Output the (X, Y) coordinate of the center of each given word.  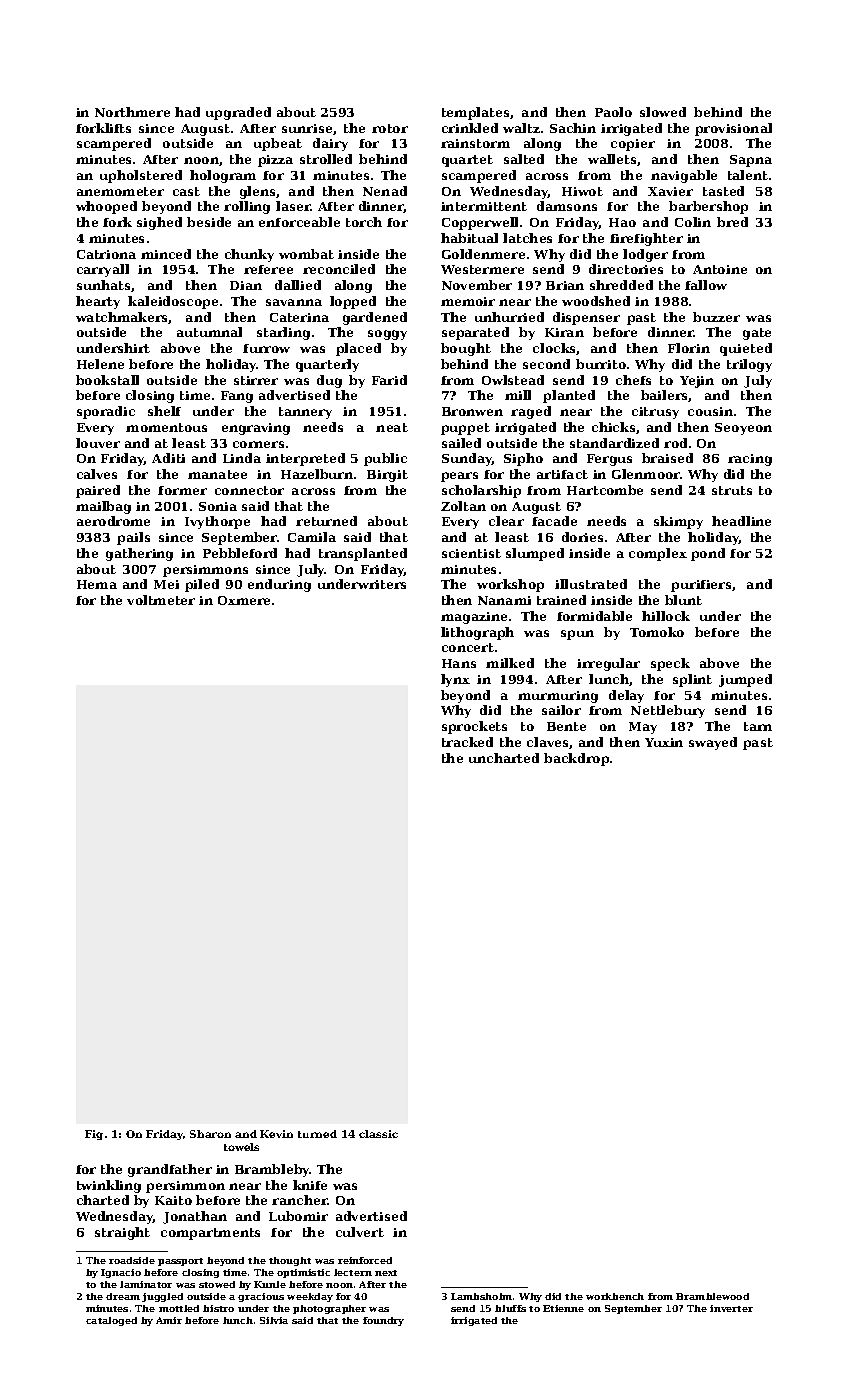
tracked (467, 742)
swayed (713, 743)
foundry (383, 1321)
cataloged (111, 1321)
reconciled (339, 269)
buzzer (716, 317)
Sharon (210, 1134)
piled (202, 585)
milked (510, 663)
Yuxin (664, 742)
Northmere (132, 112)
